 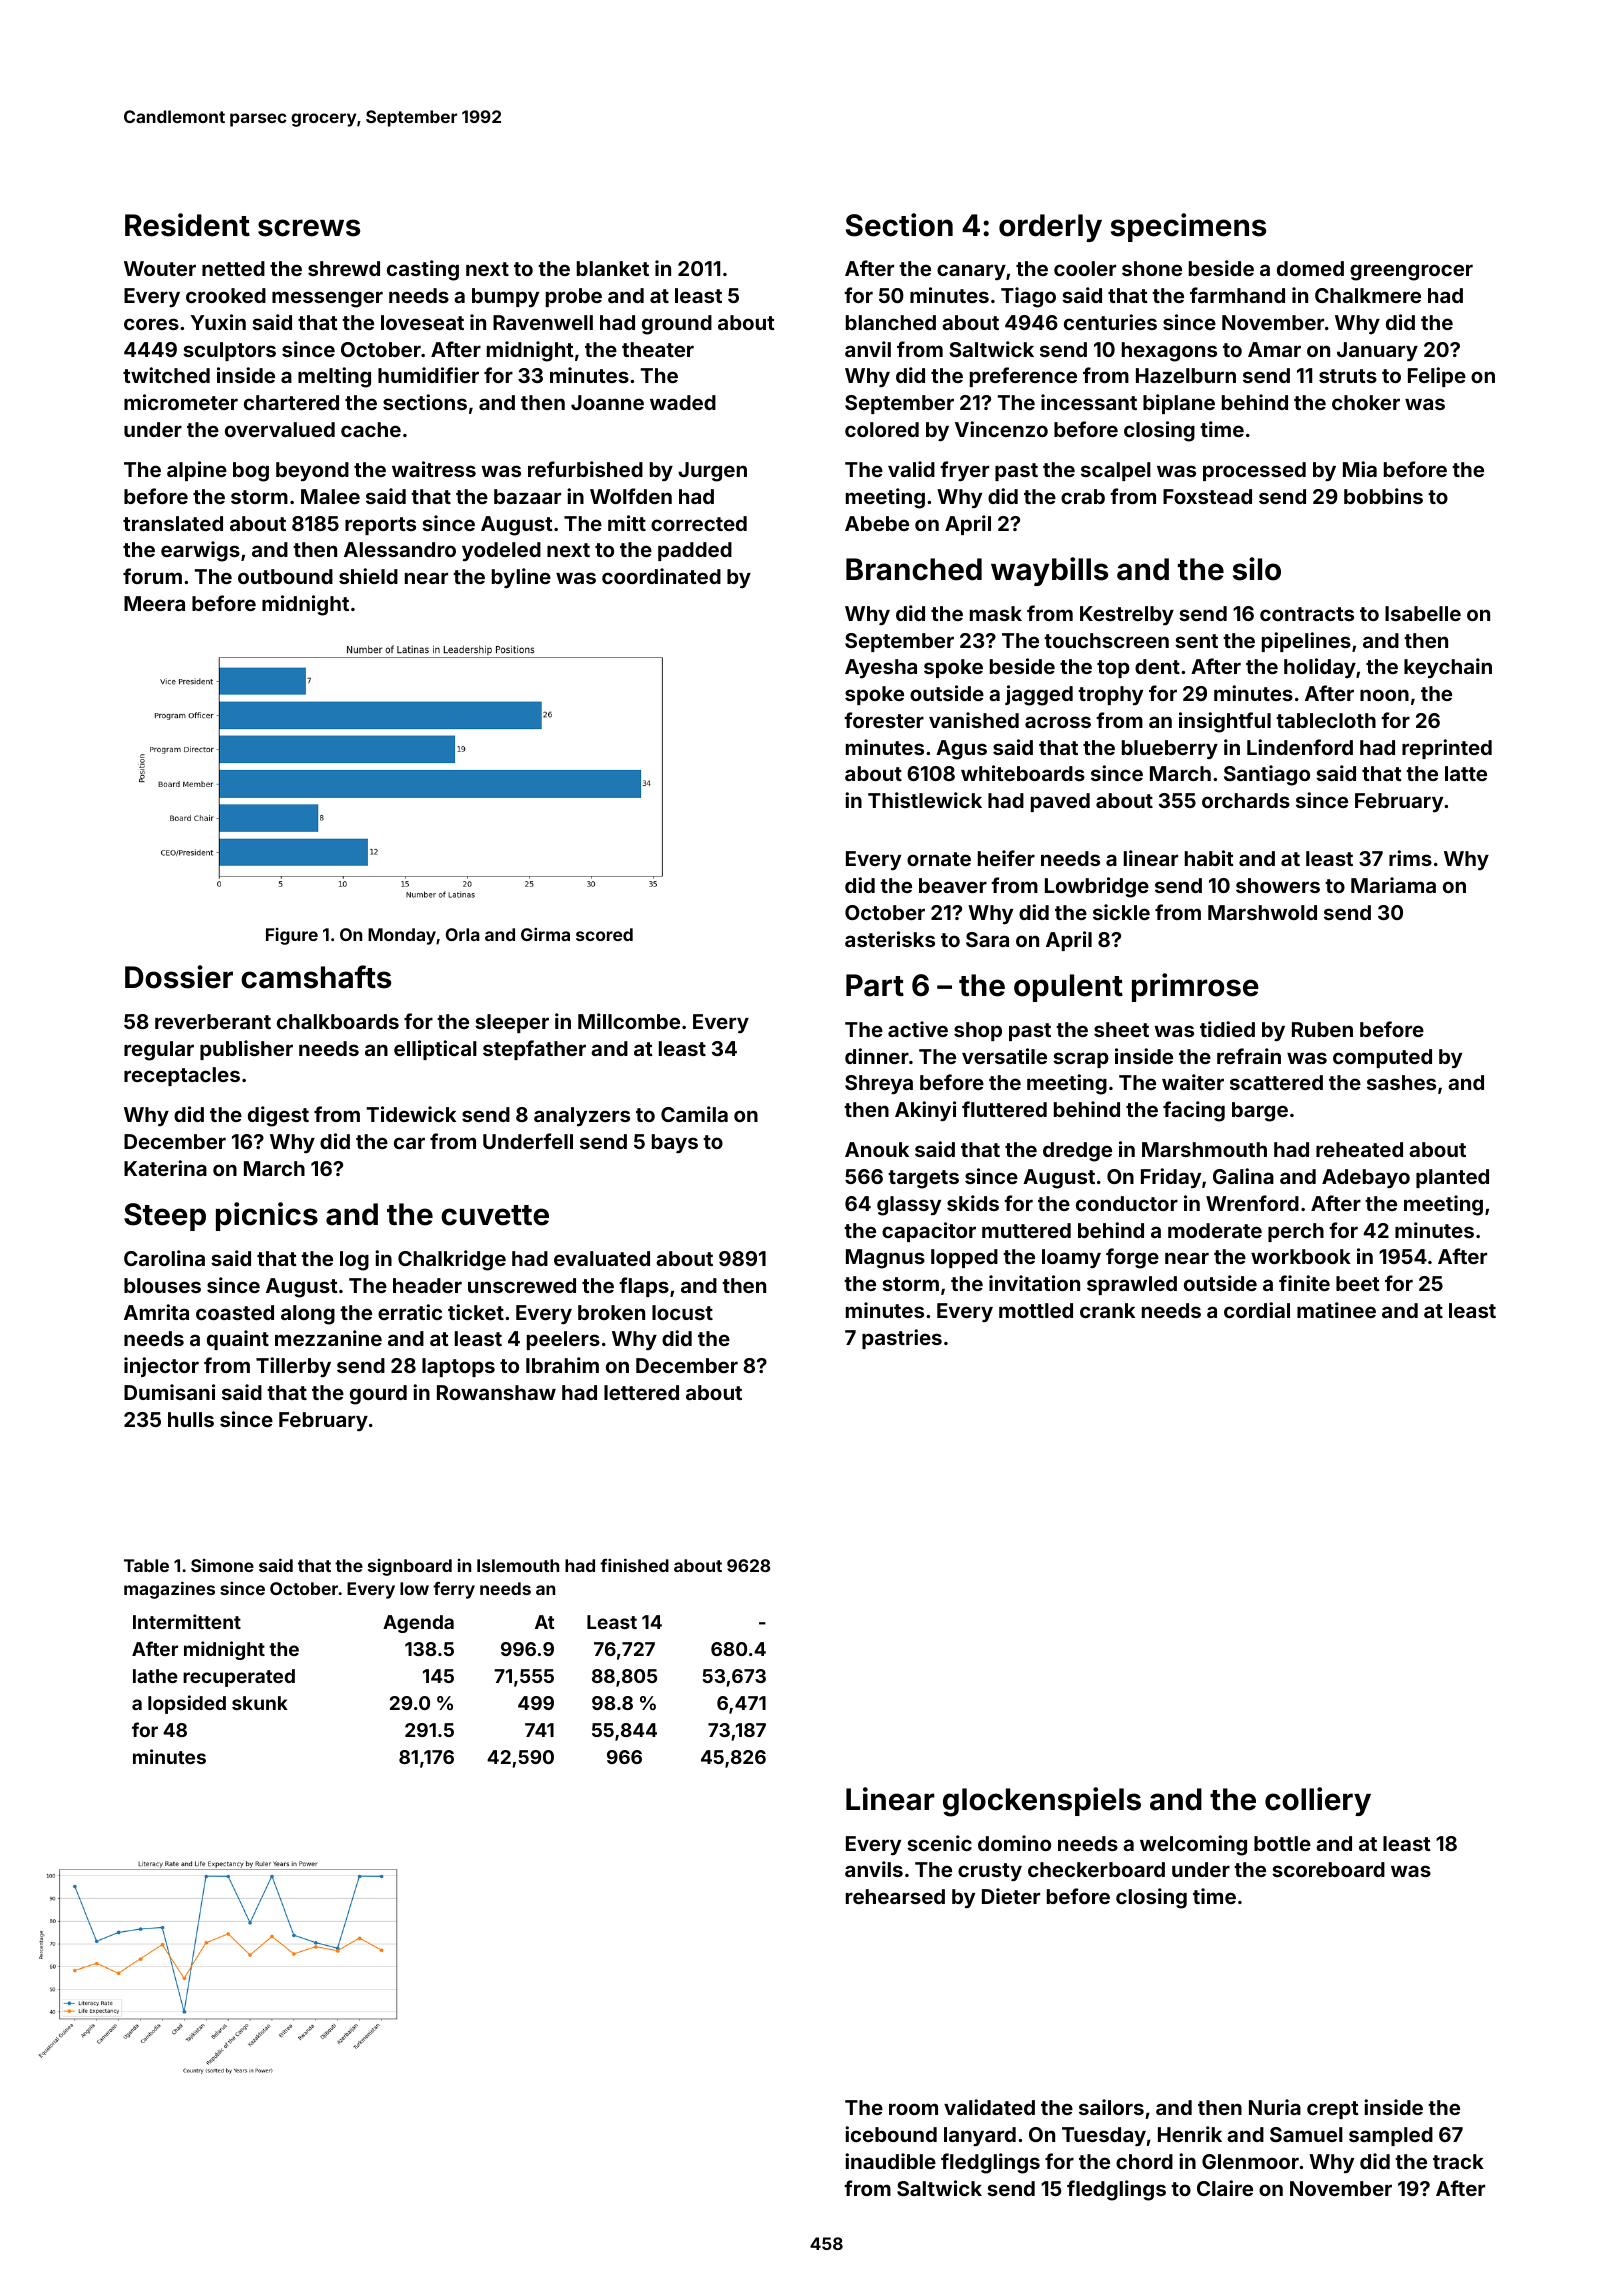 What do you see at coordinates (435, 1050) in the screenshot?
I see `elliptical` at bounding box center [435, 1050].
